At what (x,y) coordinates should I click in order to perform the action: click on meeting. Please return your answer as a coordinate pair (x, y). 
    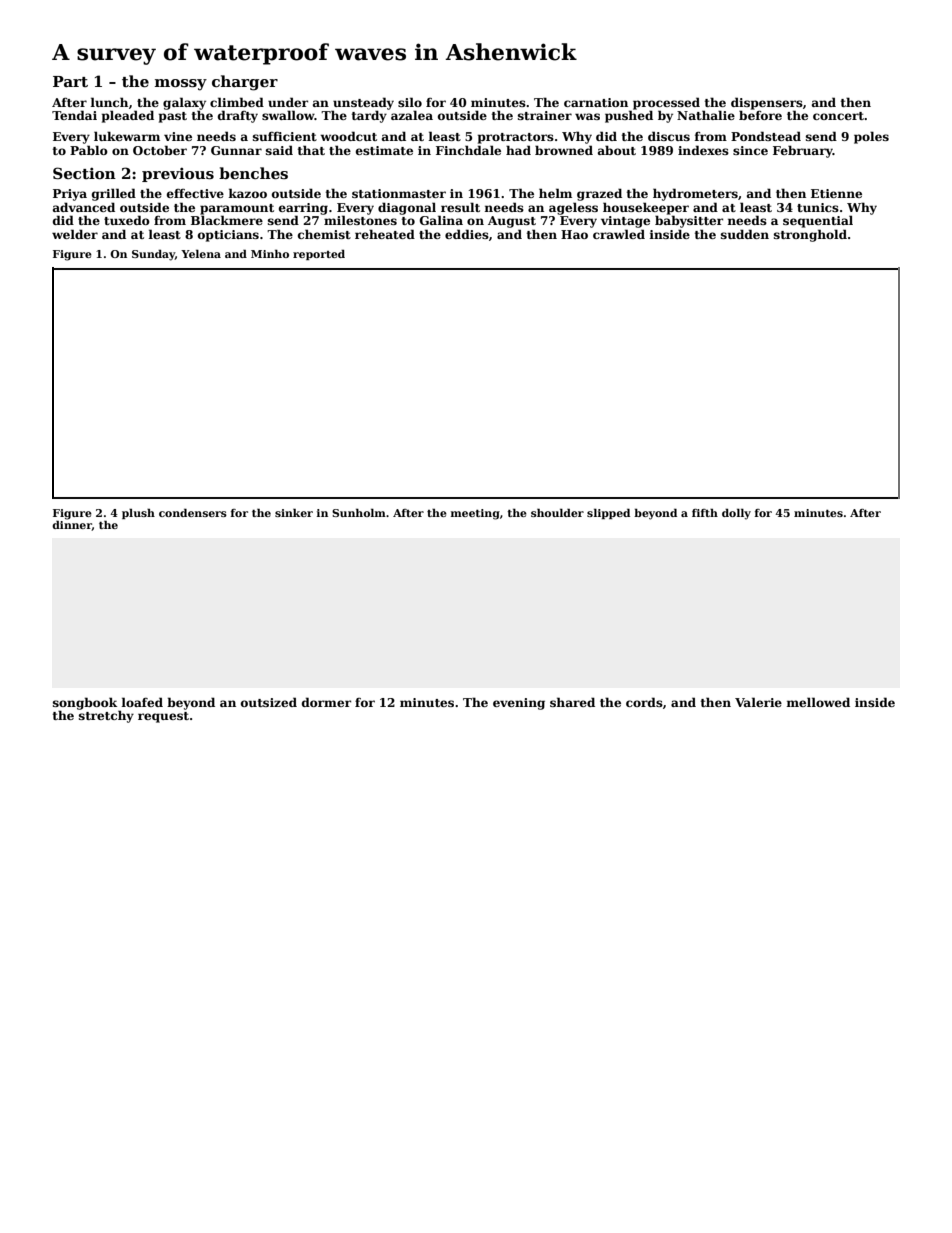
    Looking at the image, I should click on (475, 514).
